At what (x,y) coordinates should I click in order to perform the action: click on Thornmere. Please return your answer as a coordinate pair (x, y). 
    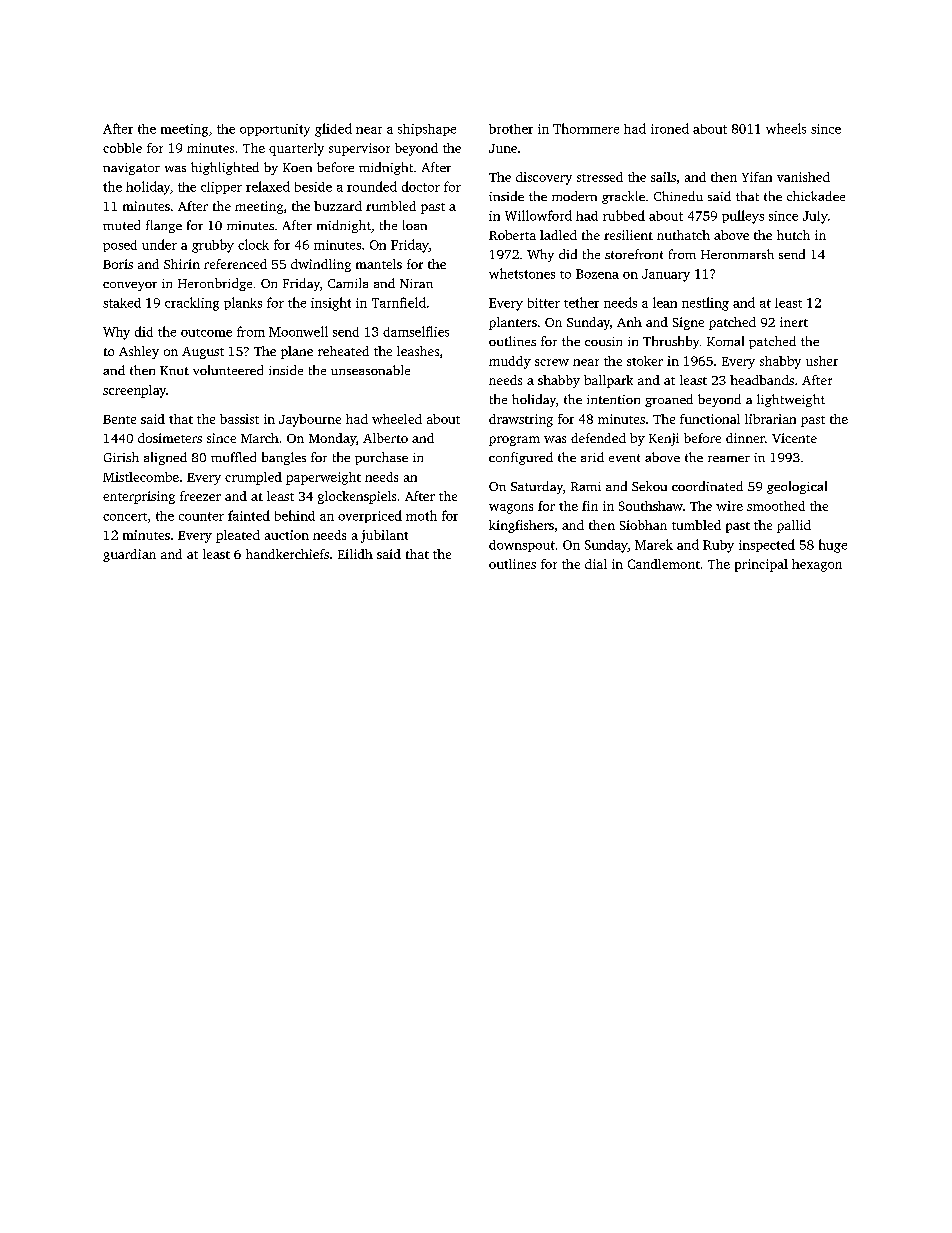
    Looking at the image, I should click on (586, 128).
